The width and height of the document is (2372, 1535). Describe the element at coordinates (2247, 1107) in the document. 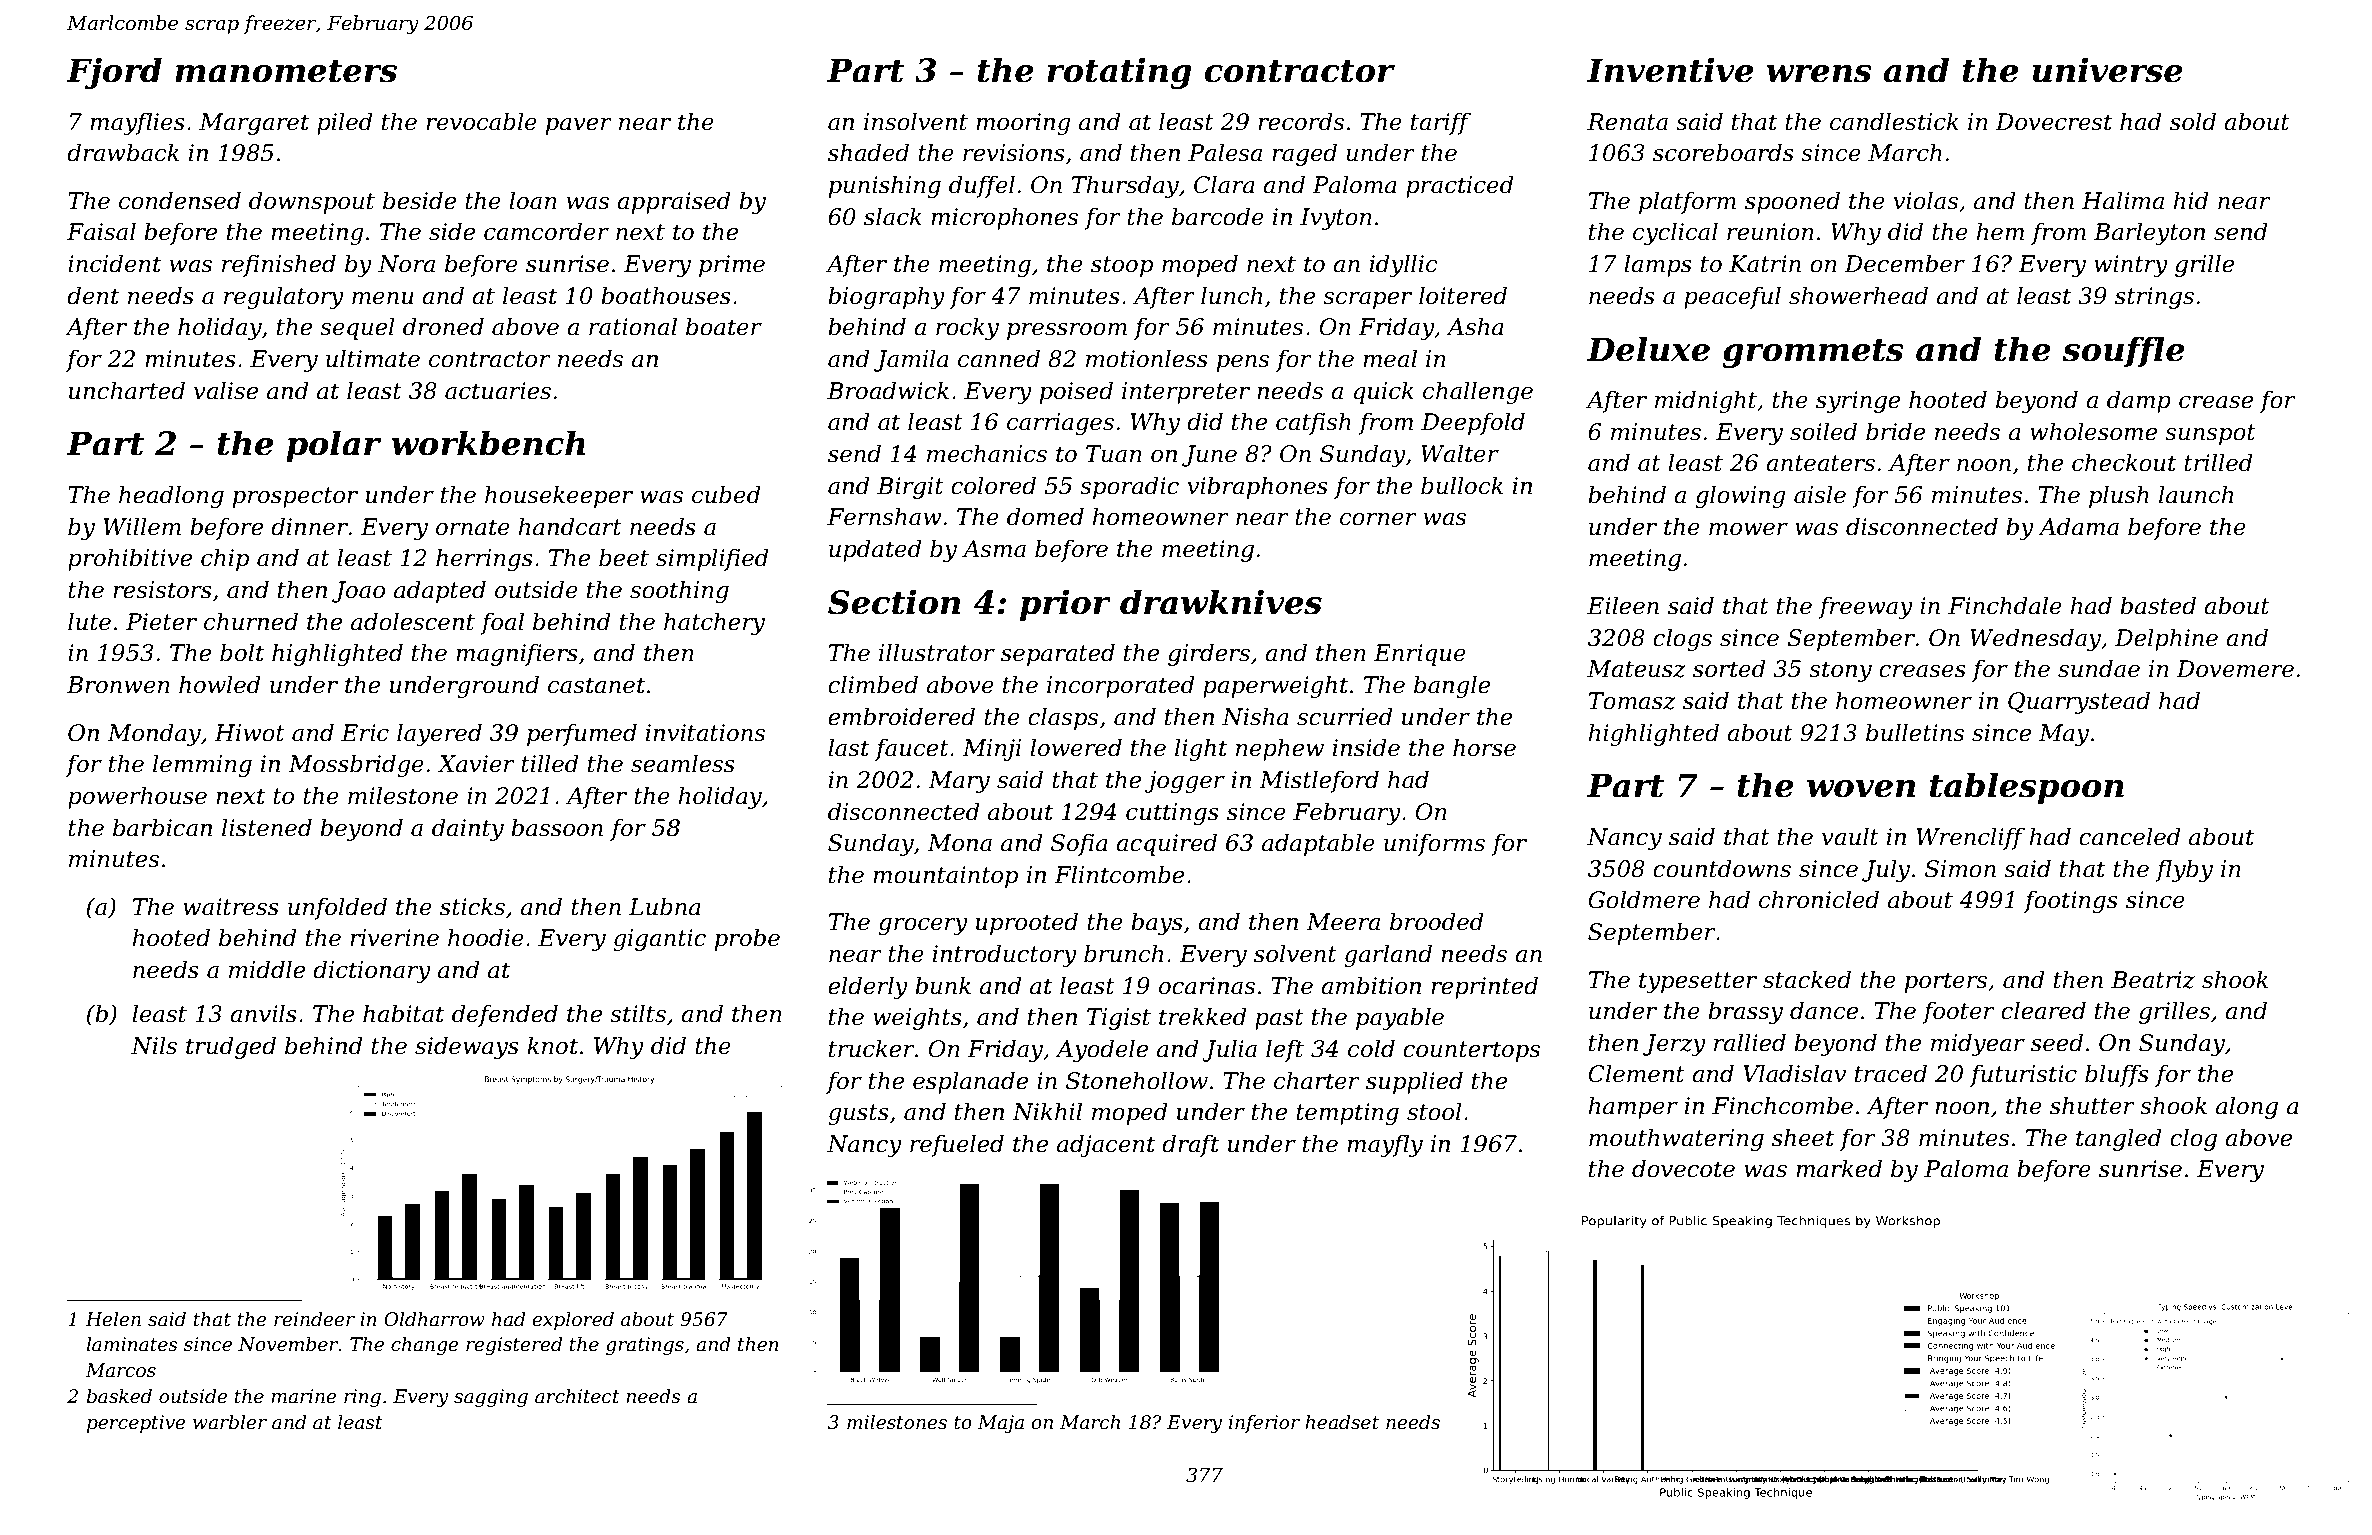

I see `along` at that location.
